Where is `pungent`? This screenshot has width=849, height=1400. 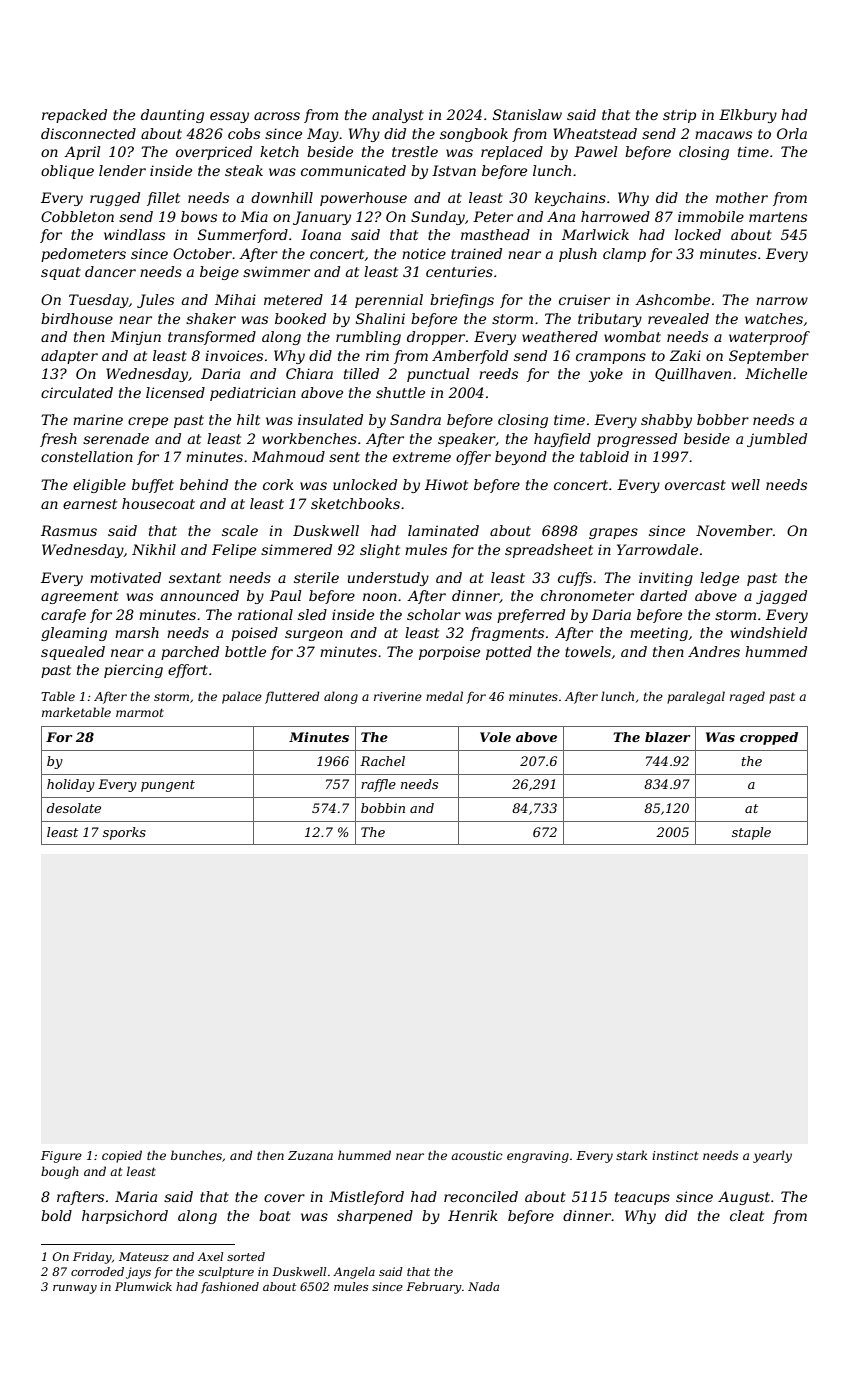 pungent is located at coordinates (168, 786).
